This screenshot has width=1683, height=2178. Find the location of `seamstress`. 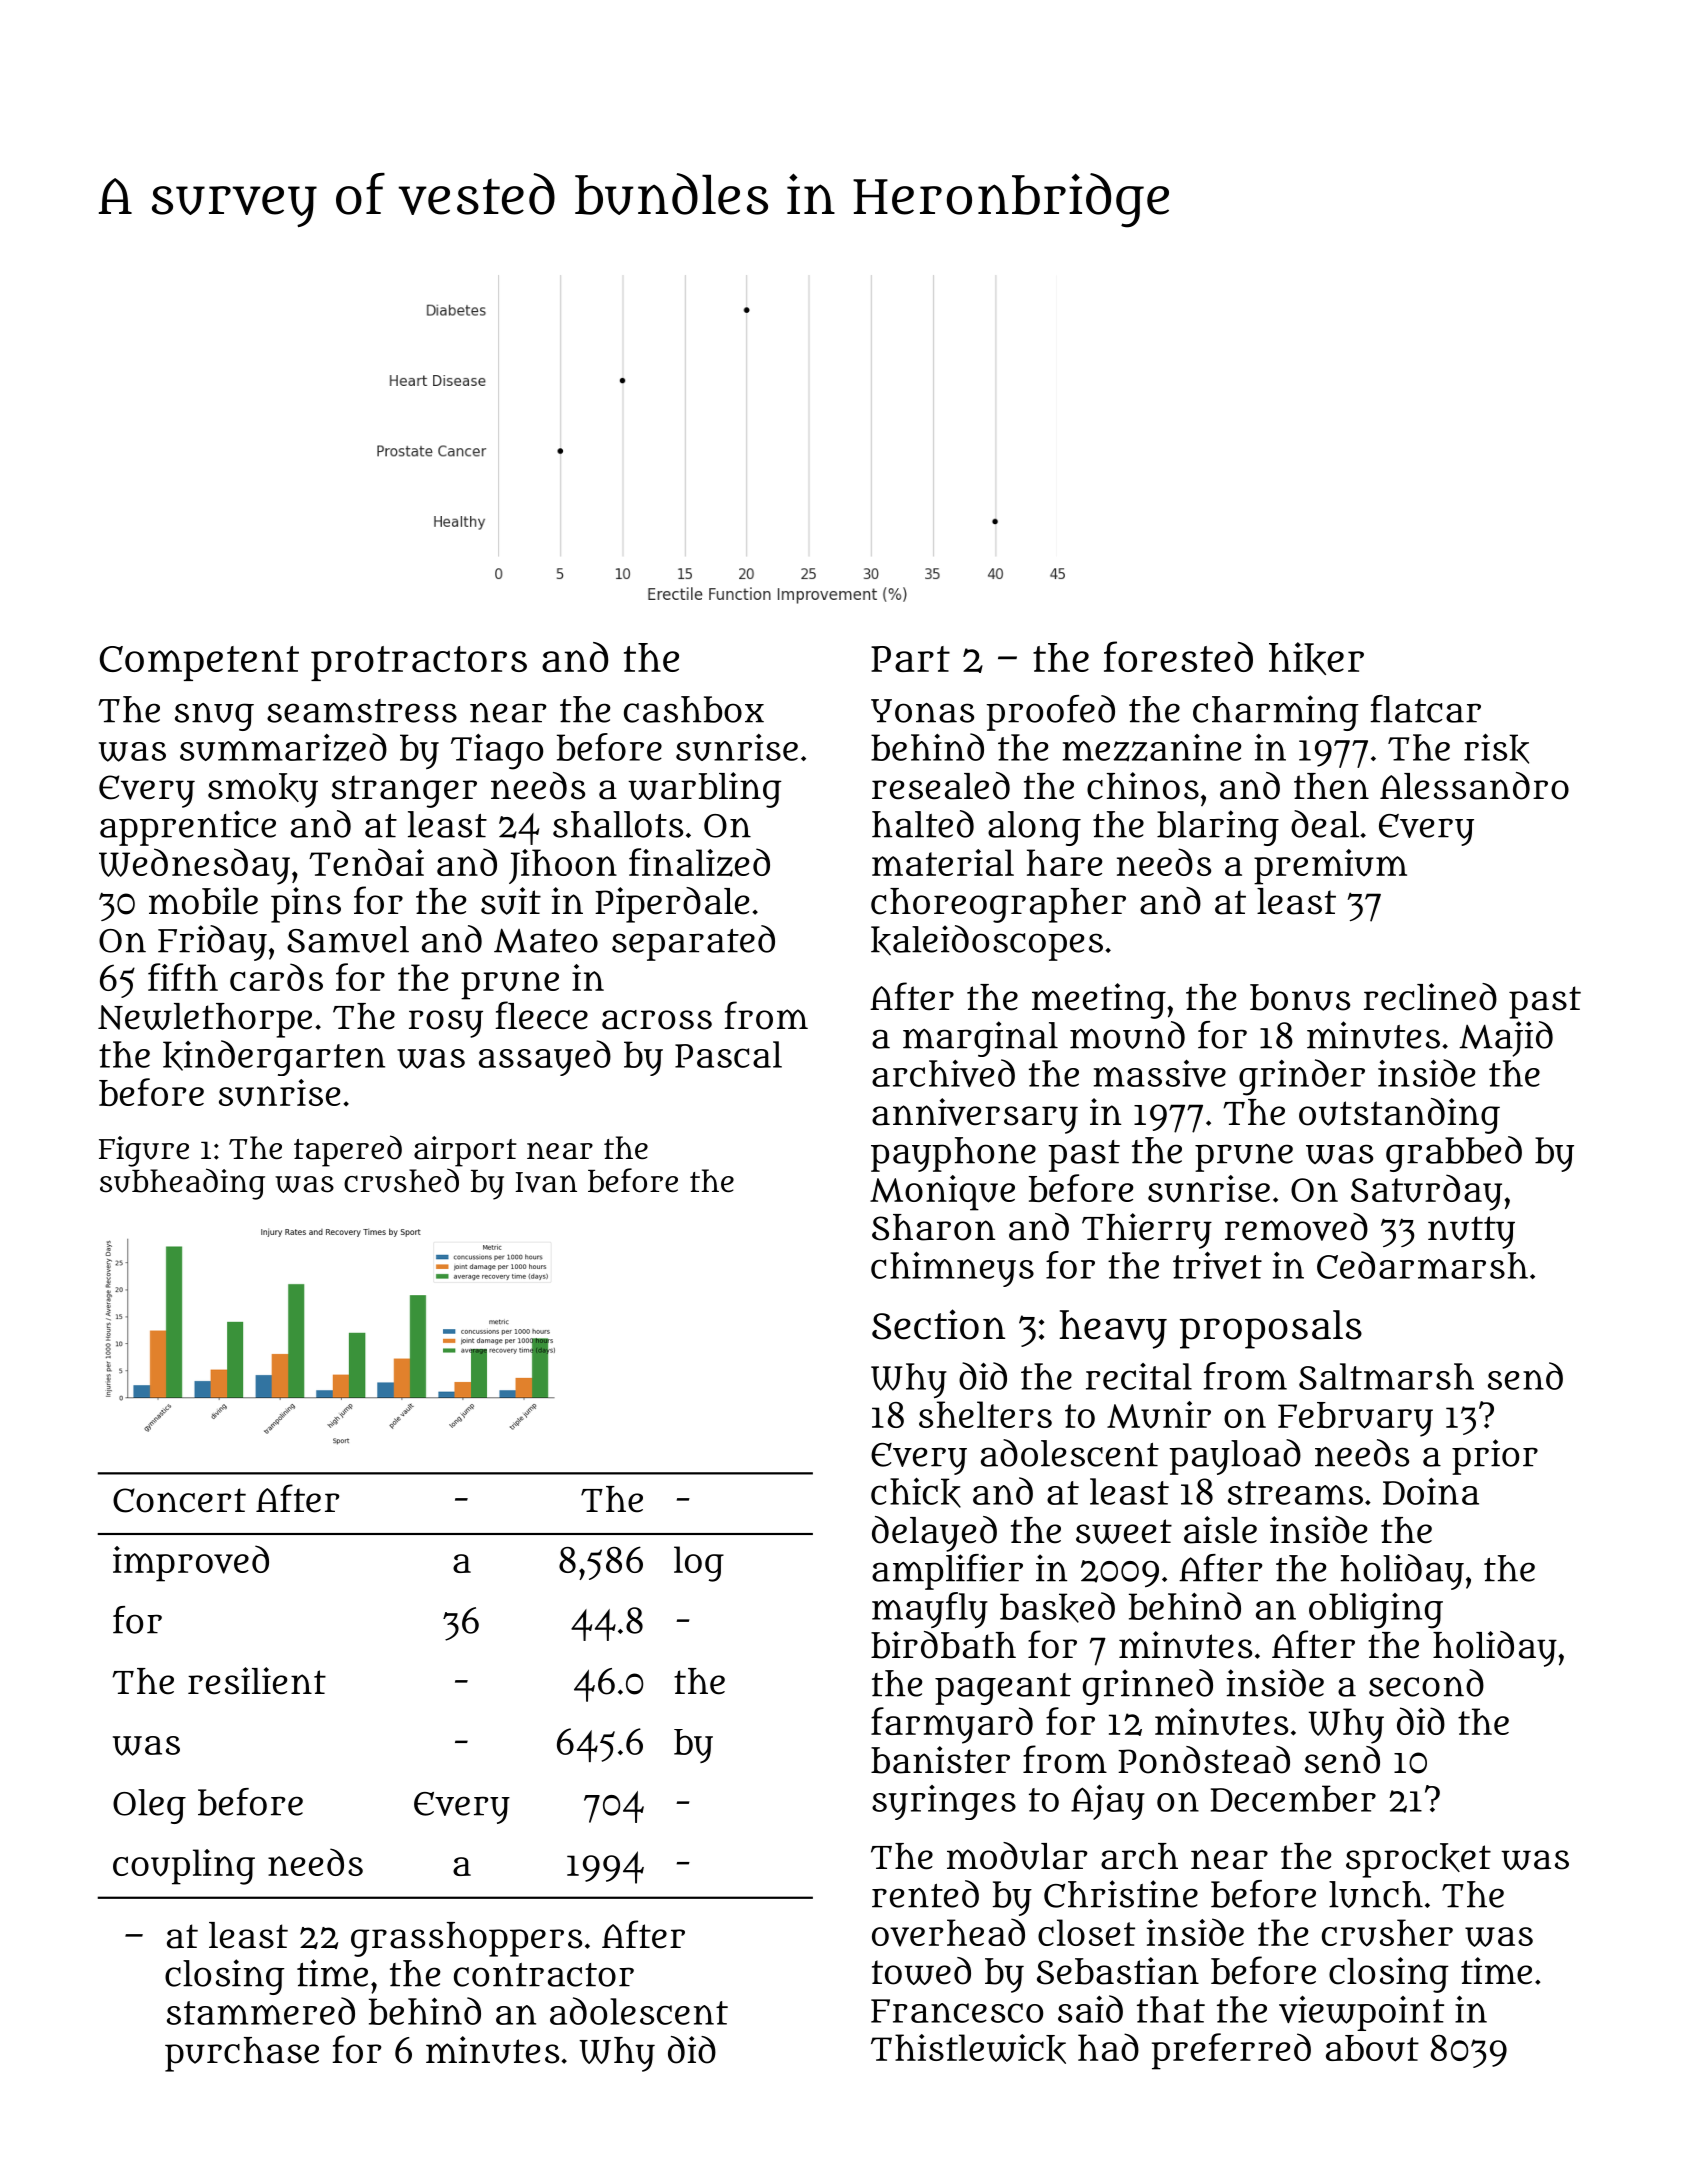

seamstress is located at coordinates (362, 711).
